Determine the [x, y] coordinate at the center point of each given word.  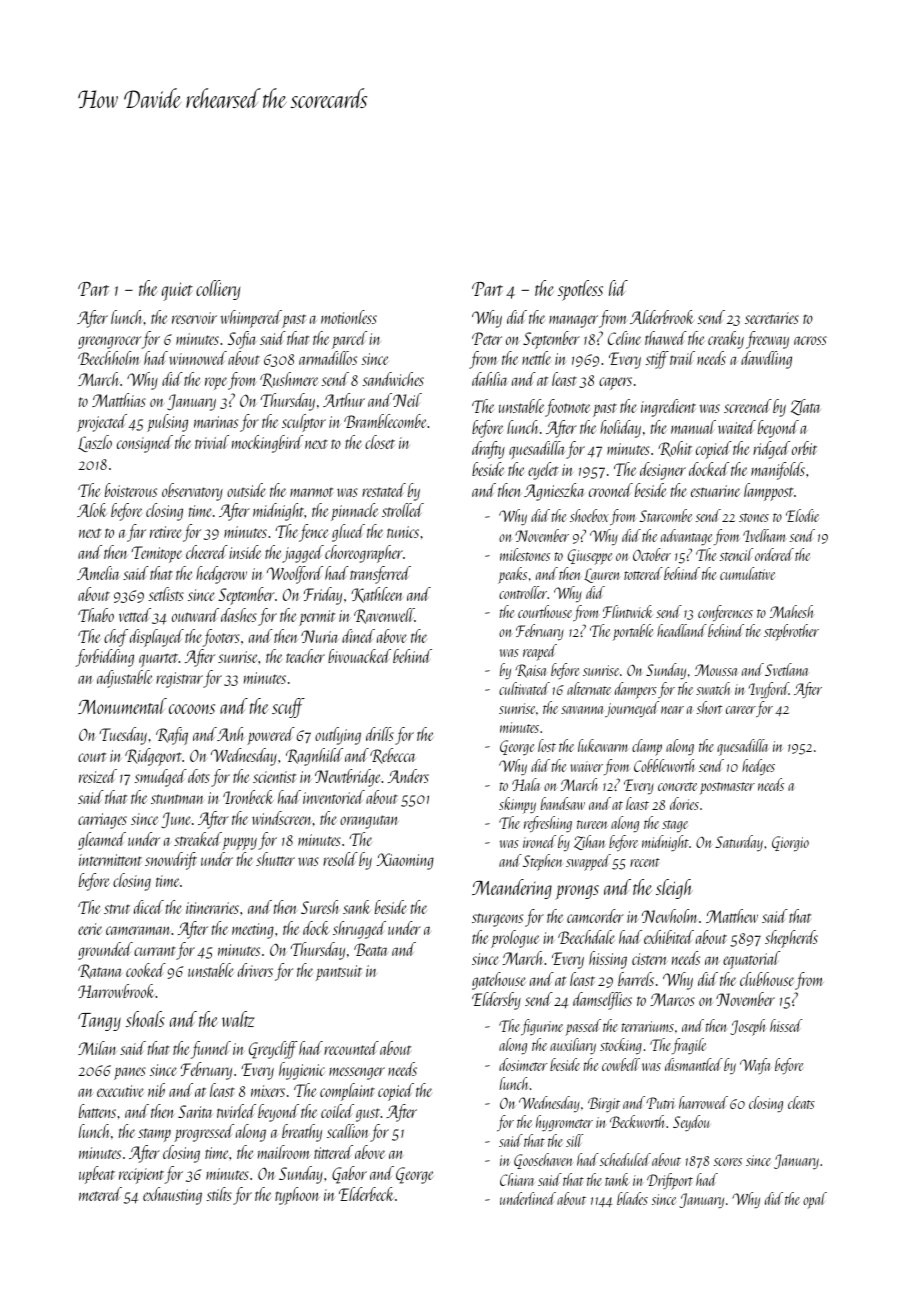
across [810, 340]
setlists [166, 594]
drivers [255, 970]
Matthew [732, 916]
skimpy [517, 805]
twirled [236, 1111]
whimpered [251, 319]
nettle [536, 358]
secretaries [772, 318]
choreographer [364, 554]
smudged [161, 778]
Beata [371, 949]
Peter [487, 338]
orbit [804, 448]
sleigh [674, 889]
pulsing [167, 423]
